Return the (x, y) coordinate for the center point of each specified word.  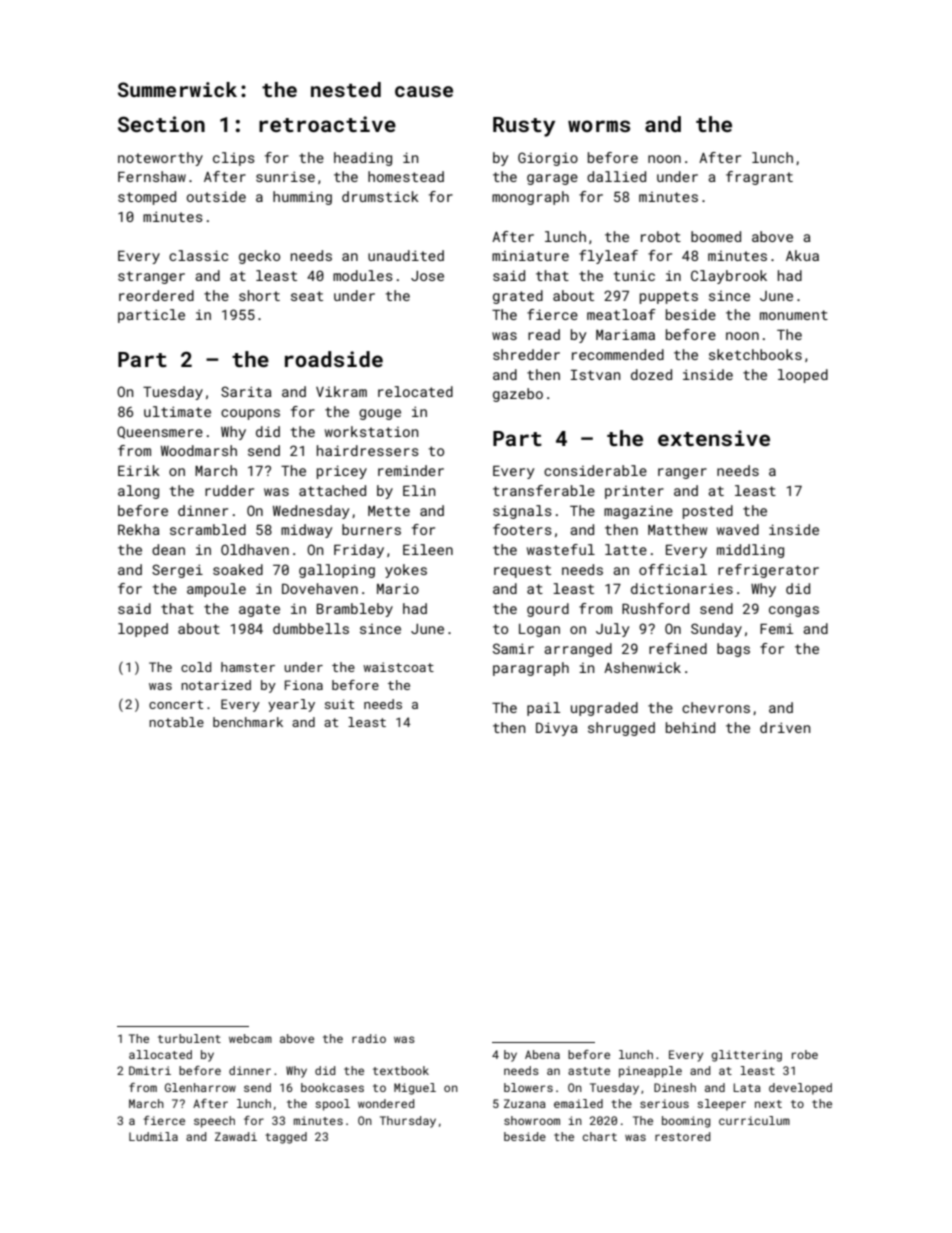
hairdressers (368, 450)
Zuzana (525, 1103)
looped (803, 376)
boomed (716, 236)
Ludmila (153, 1136)
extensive (714, 438)
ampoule (216, 590)
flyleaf (608, 257)
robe (805, 1054)
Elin (419, 490)
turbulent (189, 1038)
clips (234, 159)
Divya (556, 729)
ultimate (177, 411)
